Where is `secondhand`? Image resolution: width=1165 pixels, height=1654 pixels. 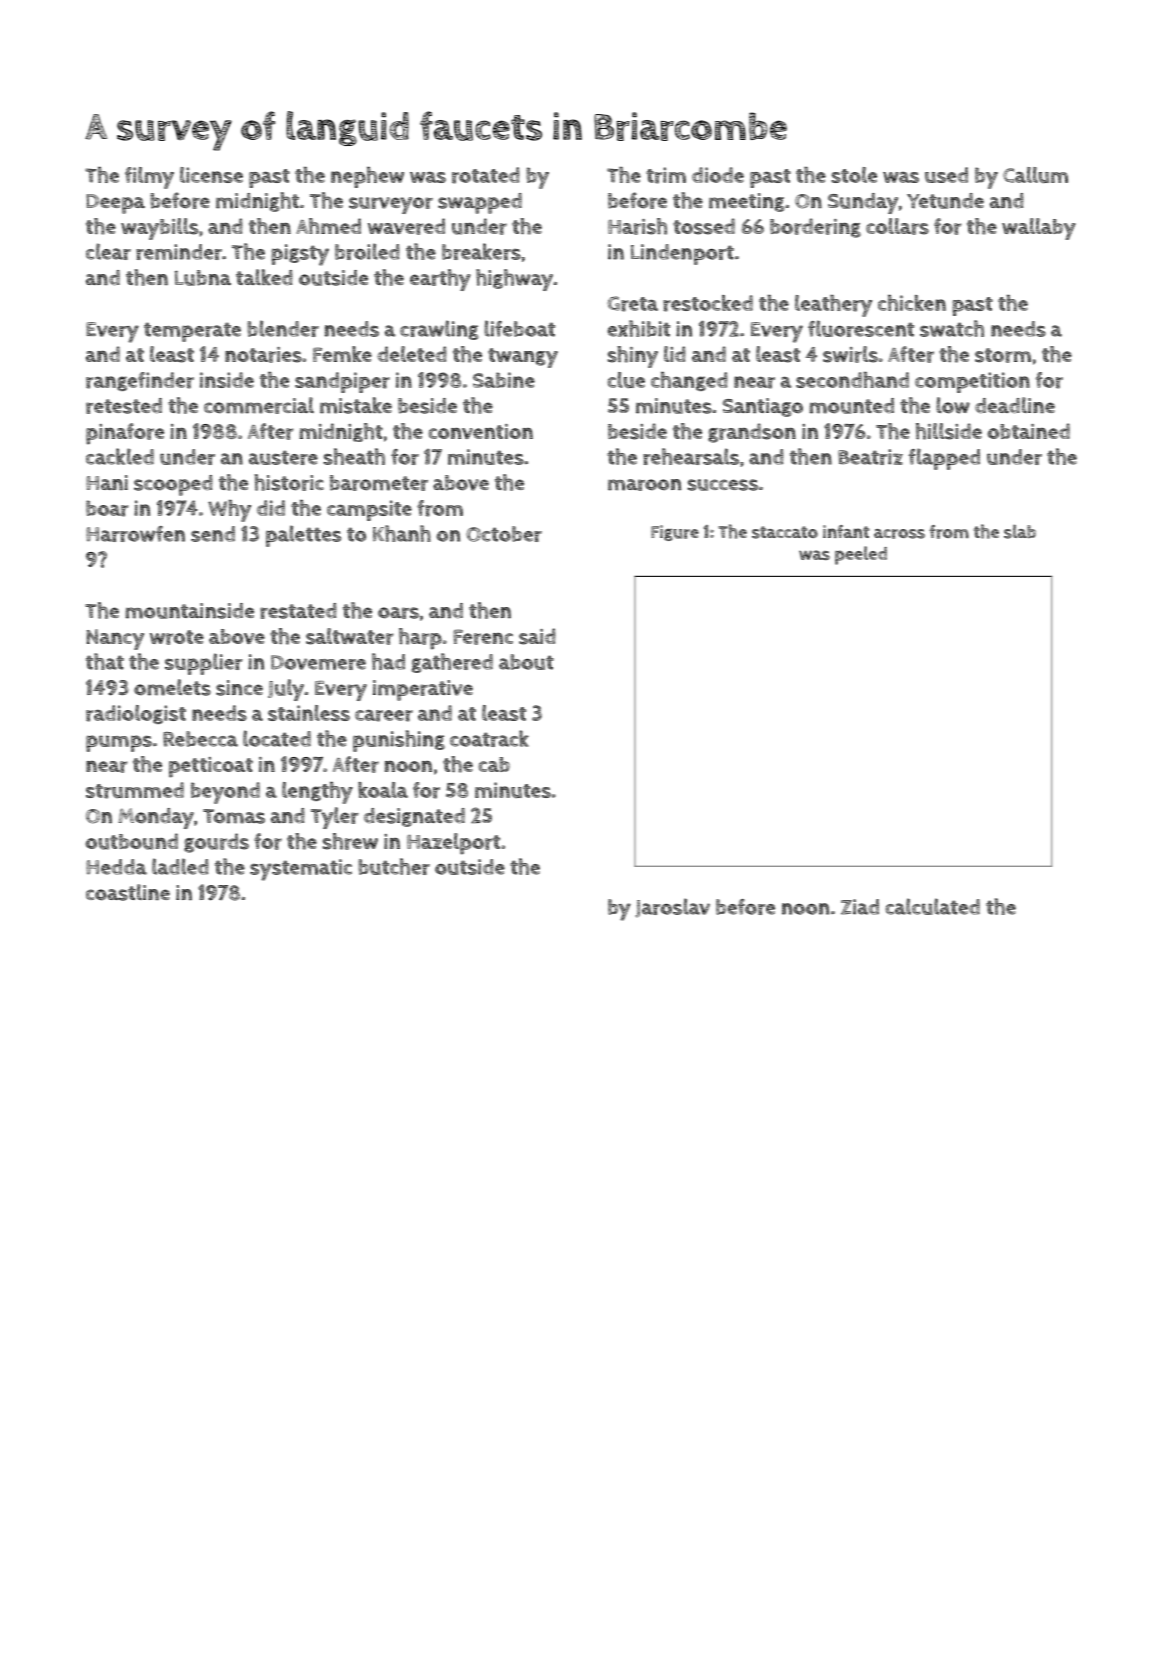 secondhand is located at coordinates (852, 380).
